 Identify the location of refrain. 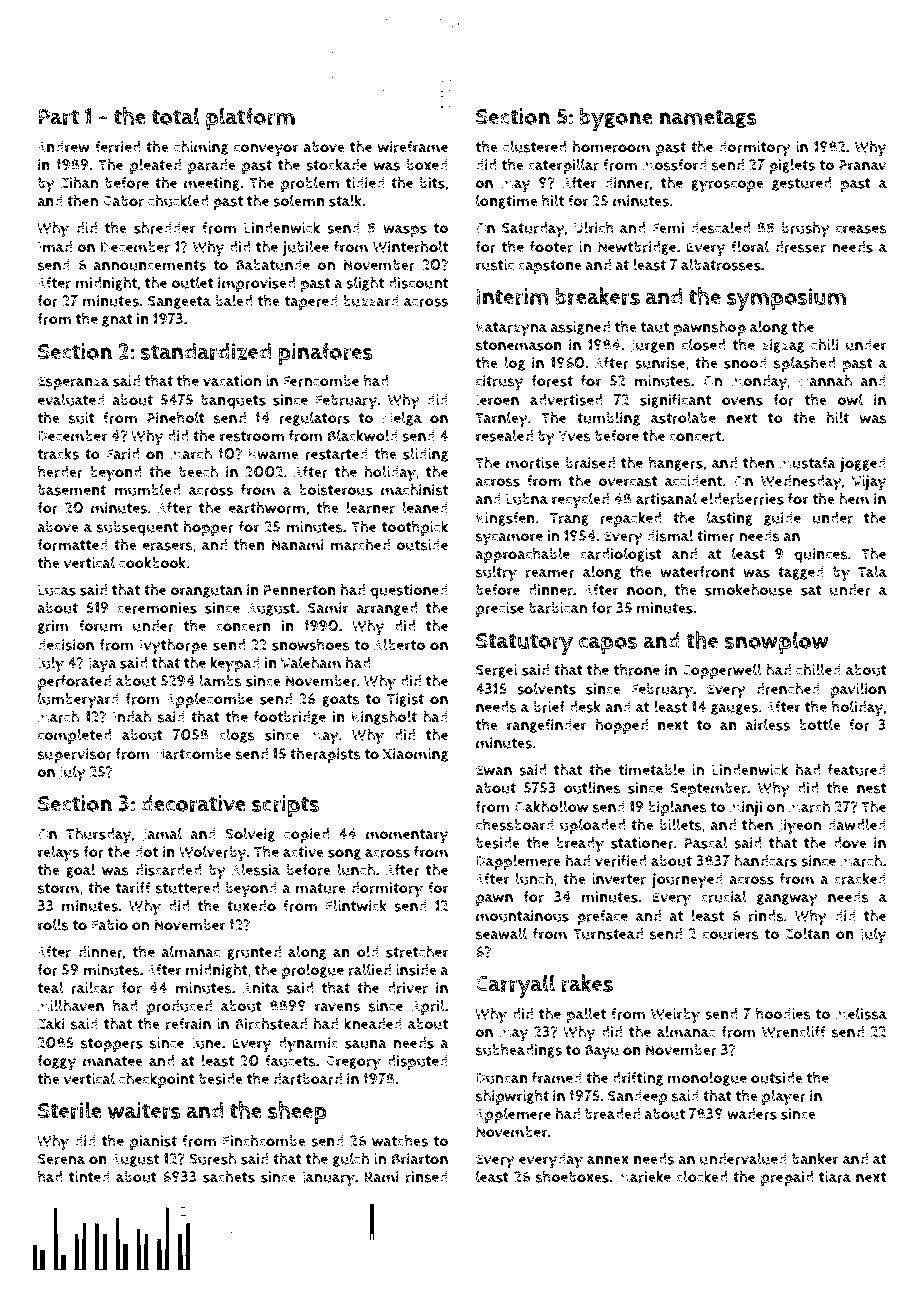
(188, 1024).
